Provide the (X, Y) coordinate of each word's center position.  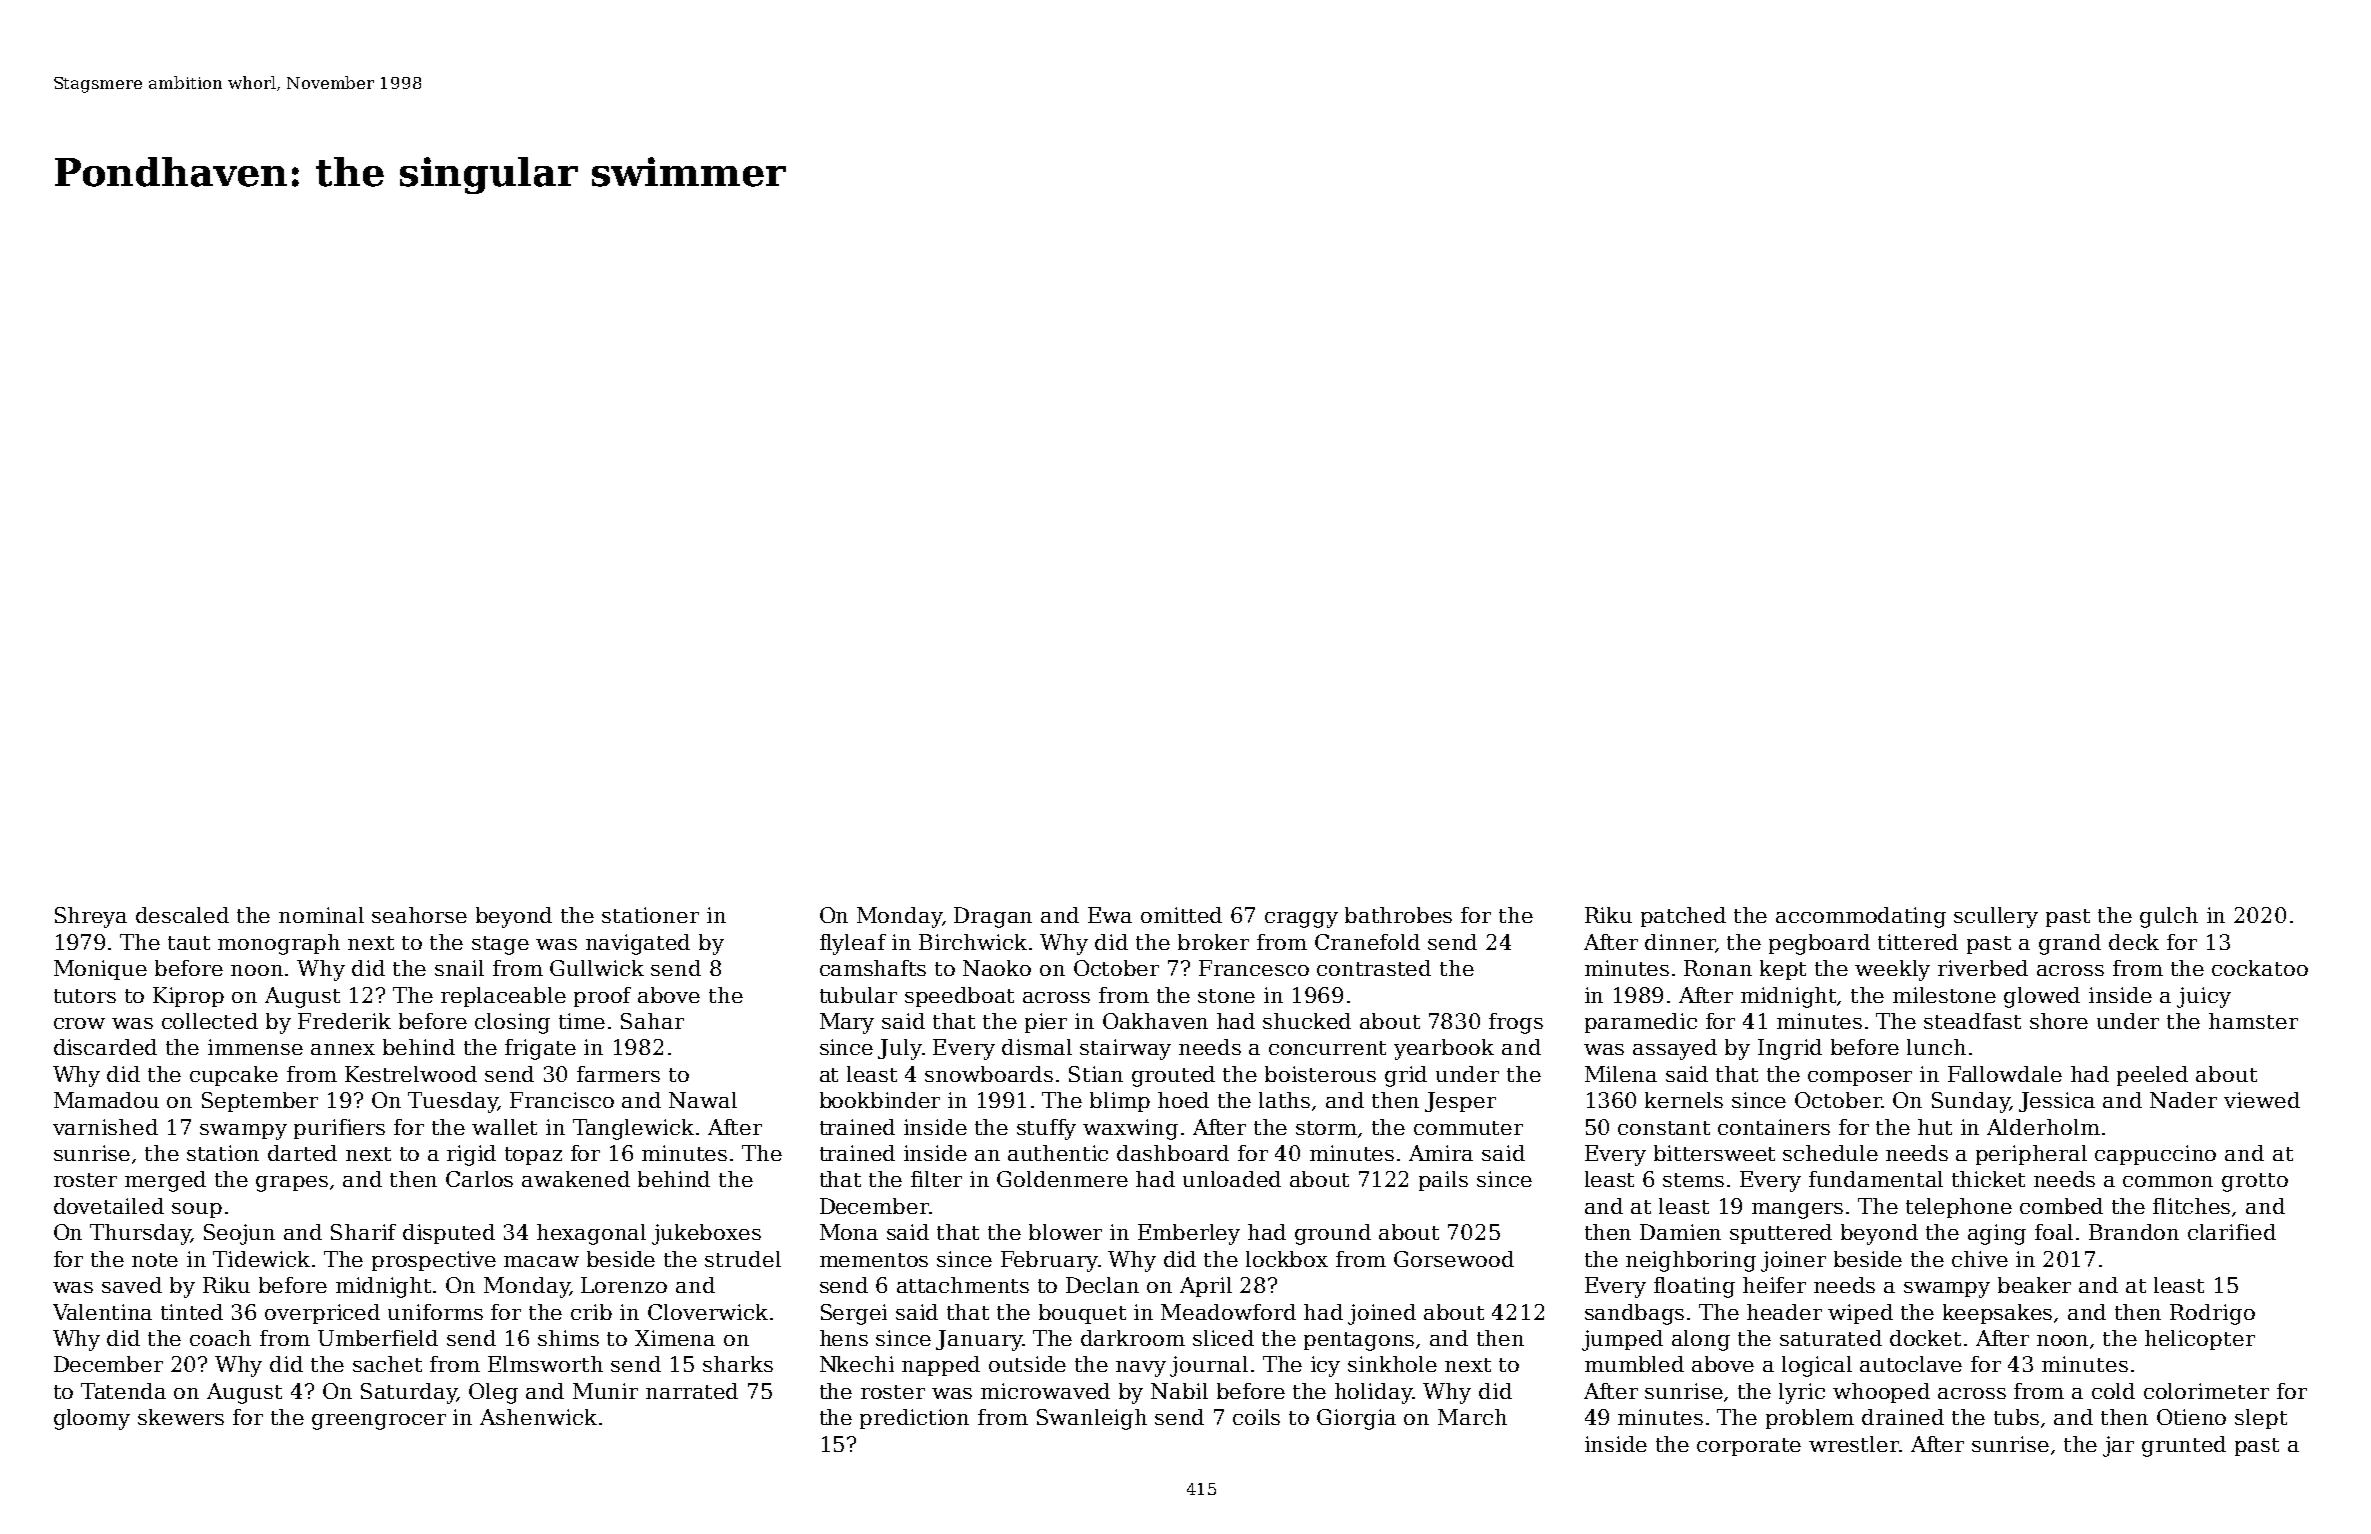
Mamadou (106, 1100)
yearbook (1444, 1049)
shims (568, 1338)
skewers (181, 1417)
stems (1693, 1180)
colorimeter (2206, 1391)
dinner (1680, 942)
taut (189, 943)
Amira (1441, 1153)
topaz (533, 1156)
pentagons (1359, 1341)
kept (1783, 970)
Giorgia (1356, 1419)
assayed (1675, 1049)
